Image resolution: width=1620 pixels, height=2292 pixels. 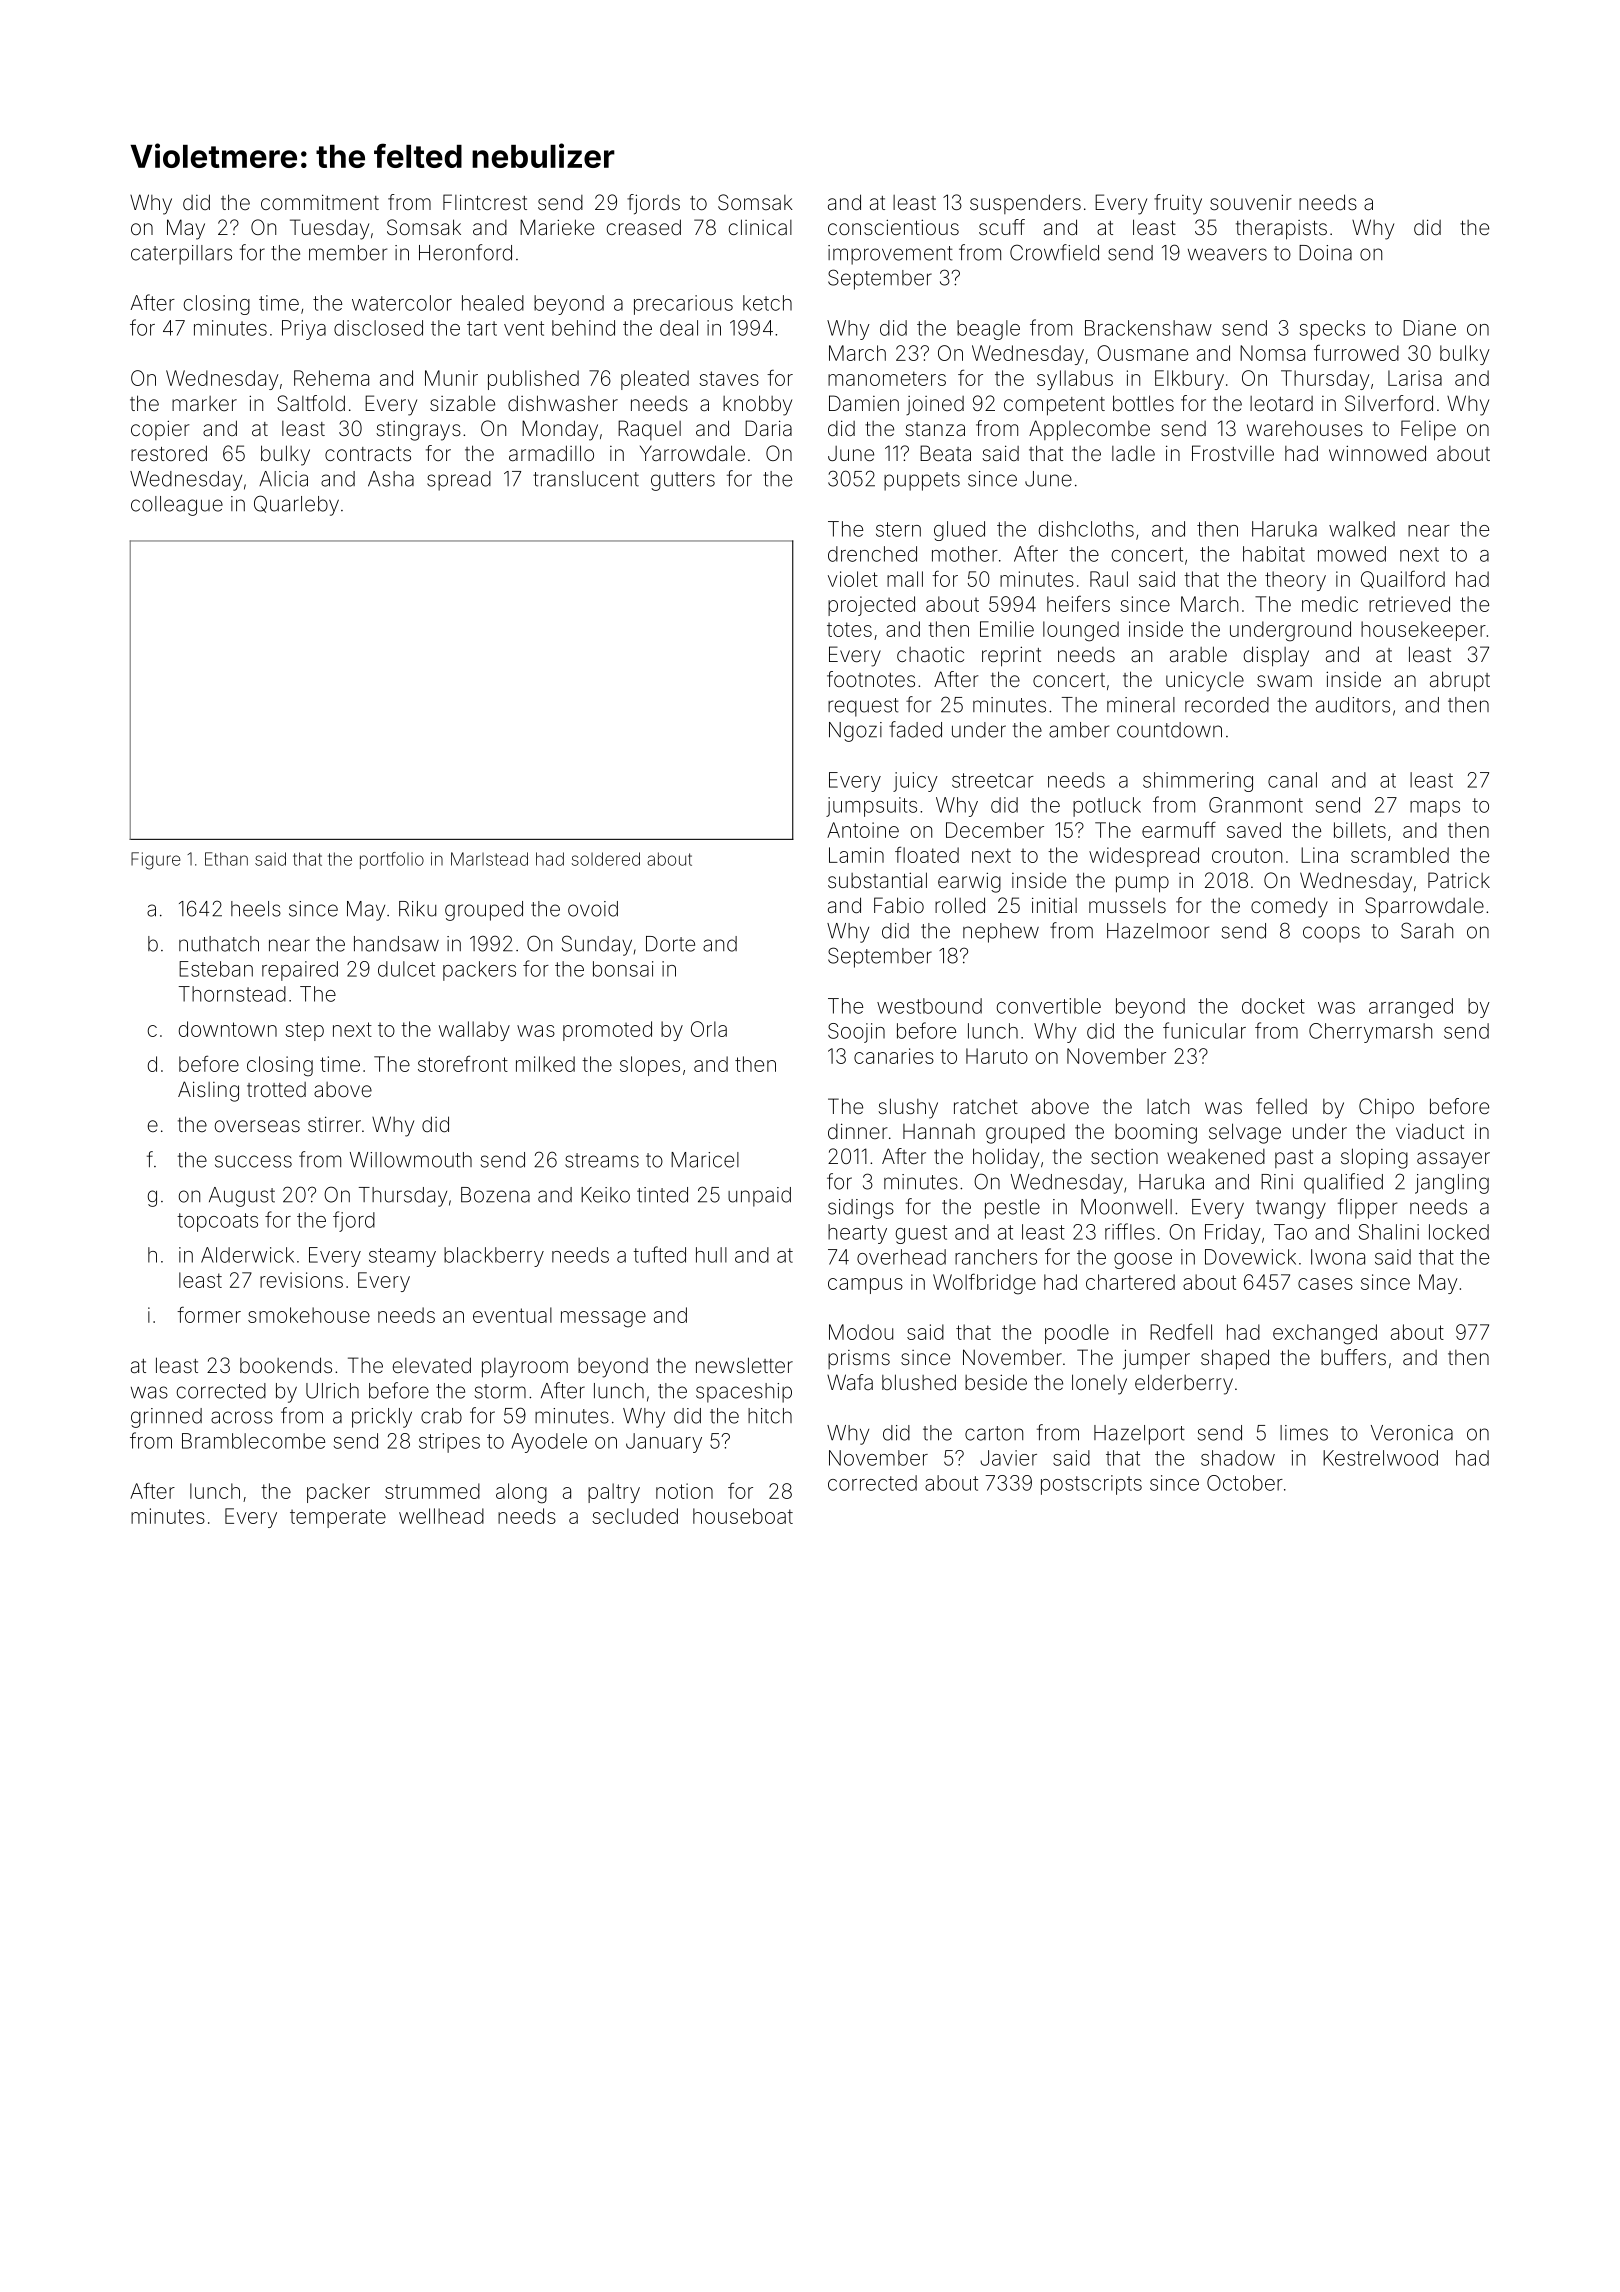 What do you see at coordinates (181, 255) in the screenshot?
I see `caterpillars` at bounding box center [181, 255].
